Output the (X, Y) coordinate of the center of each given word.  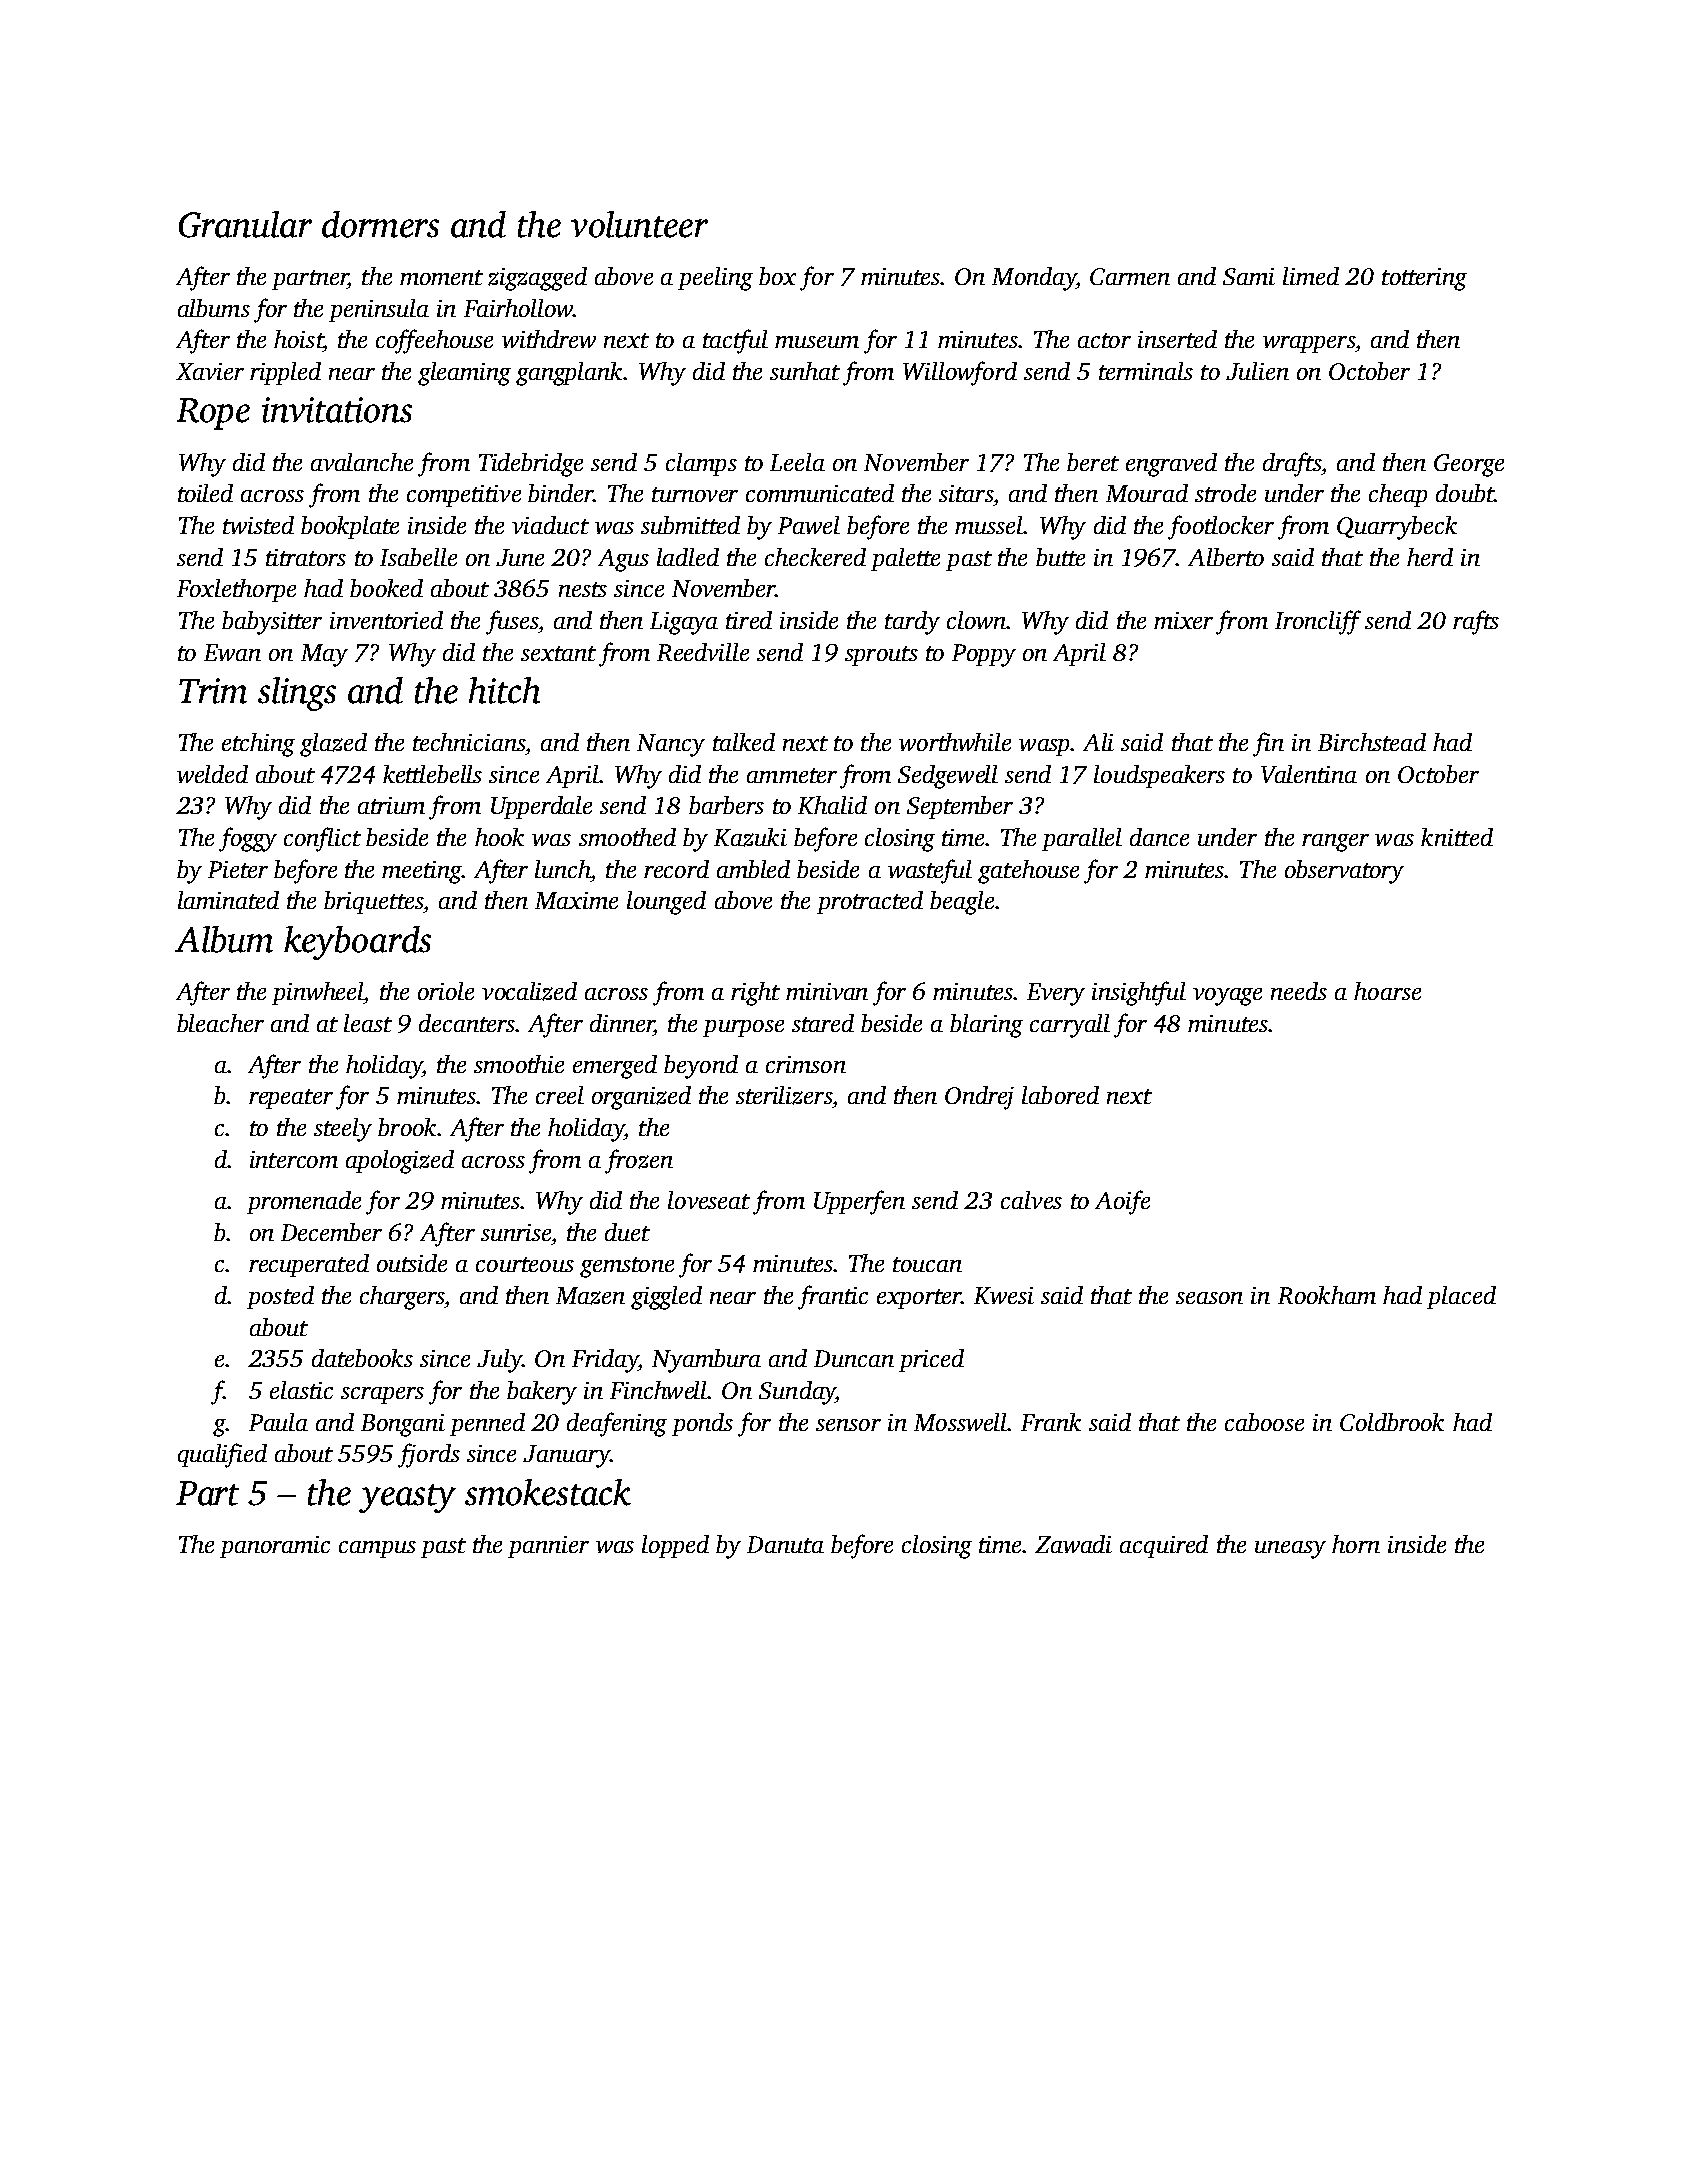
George (1469, 465)
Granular (245, 224)
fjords (429, 1455)
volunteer (639, 224)
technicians (469, 742)
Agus (623, 560)
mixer (1183, 620)
